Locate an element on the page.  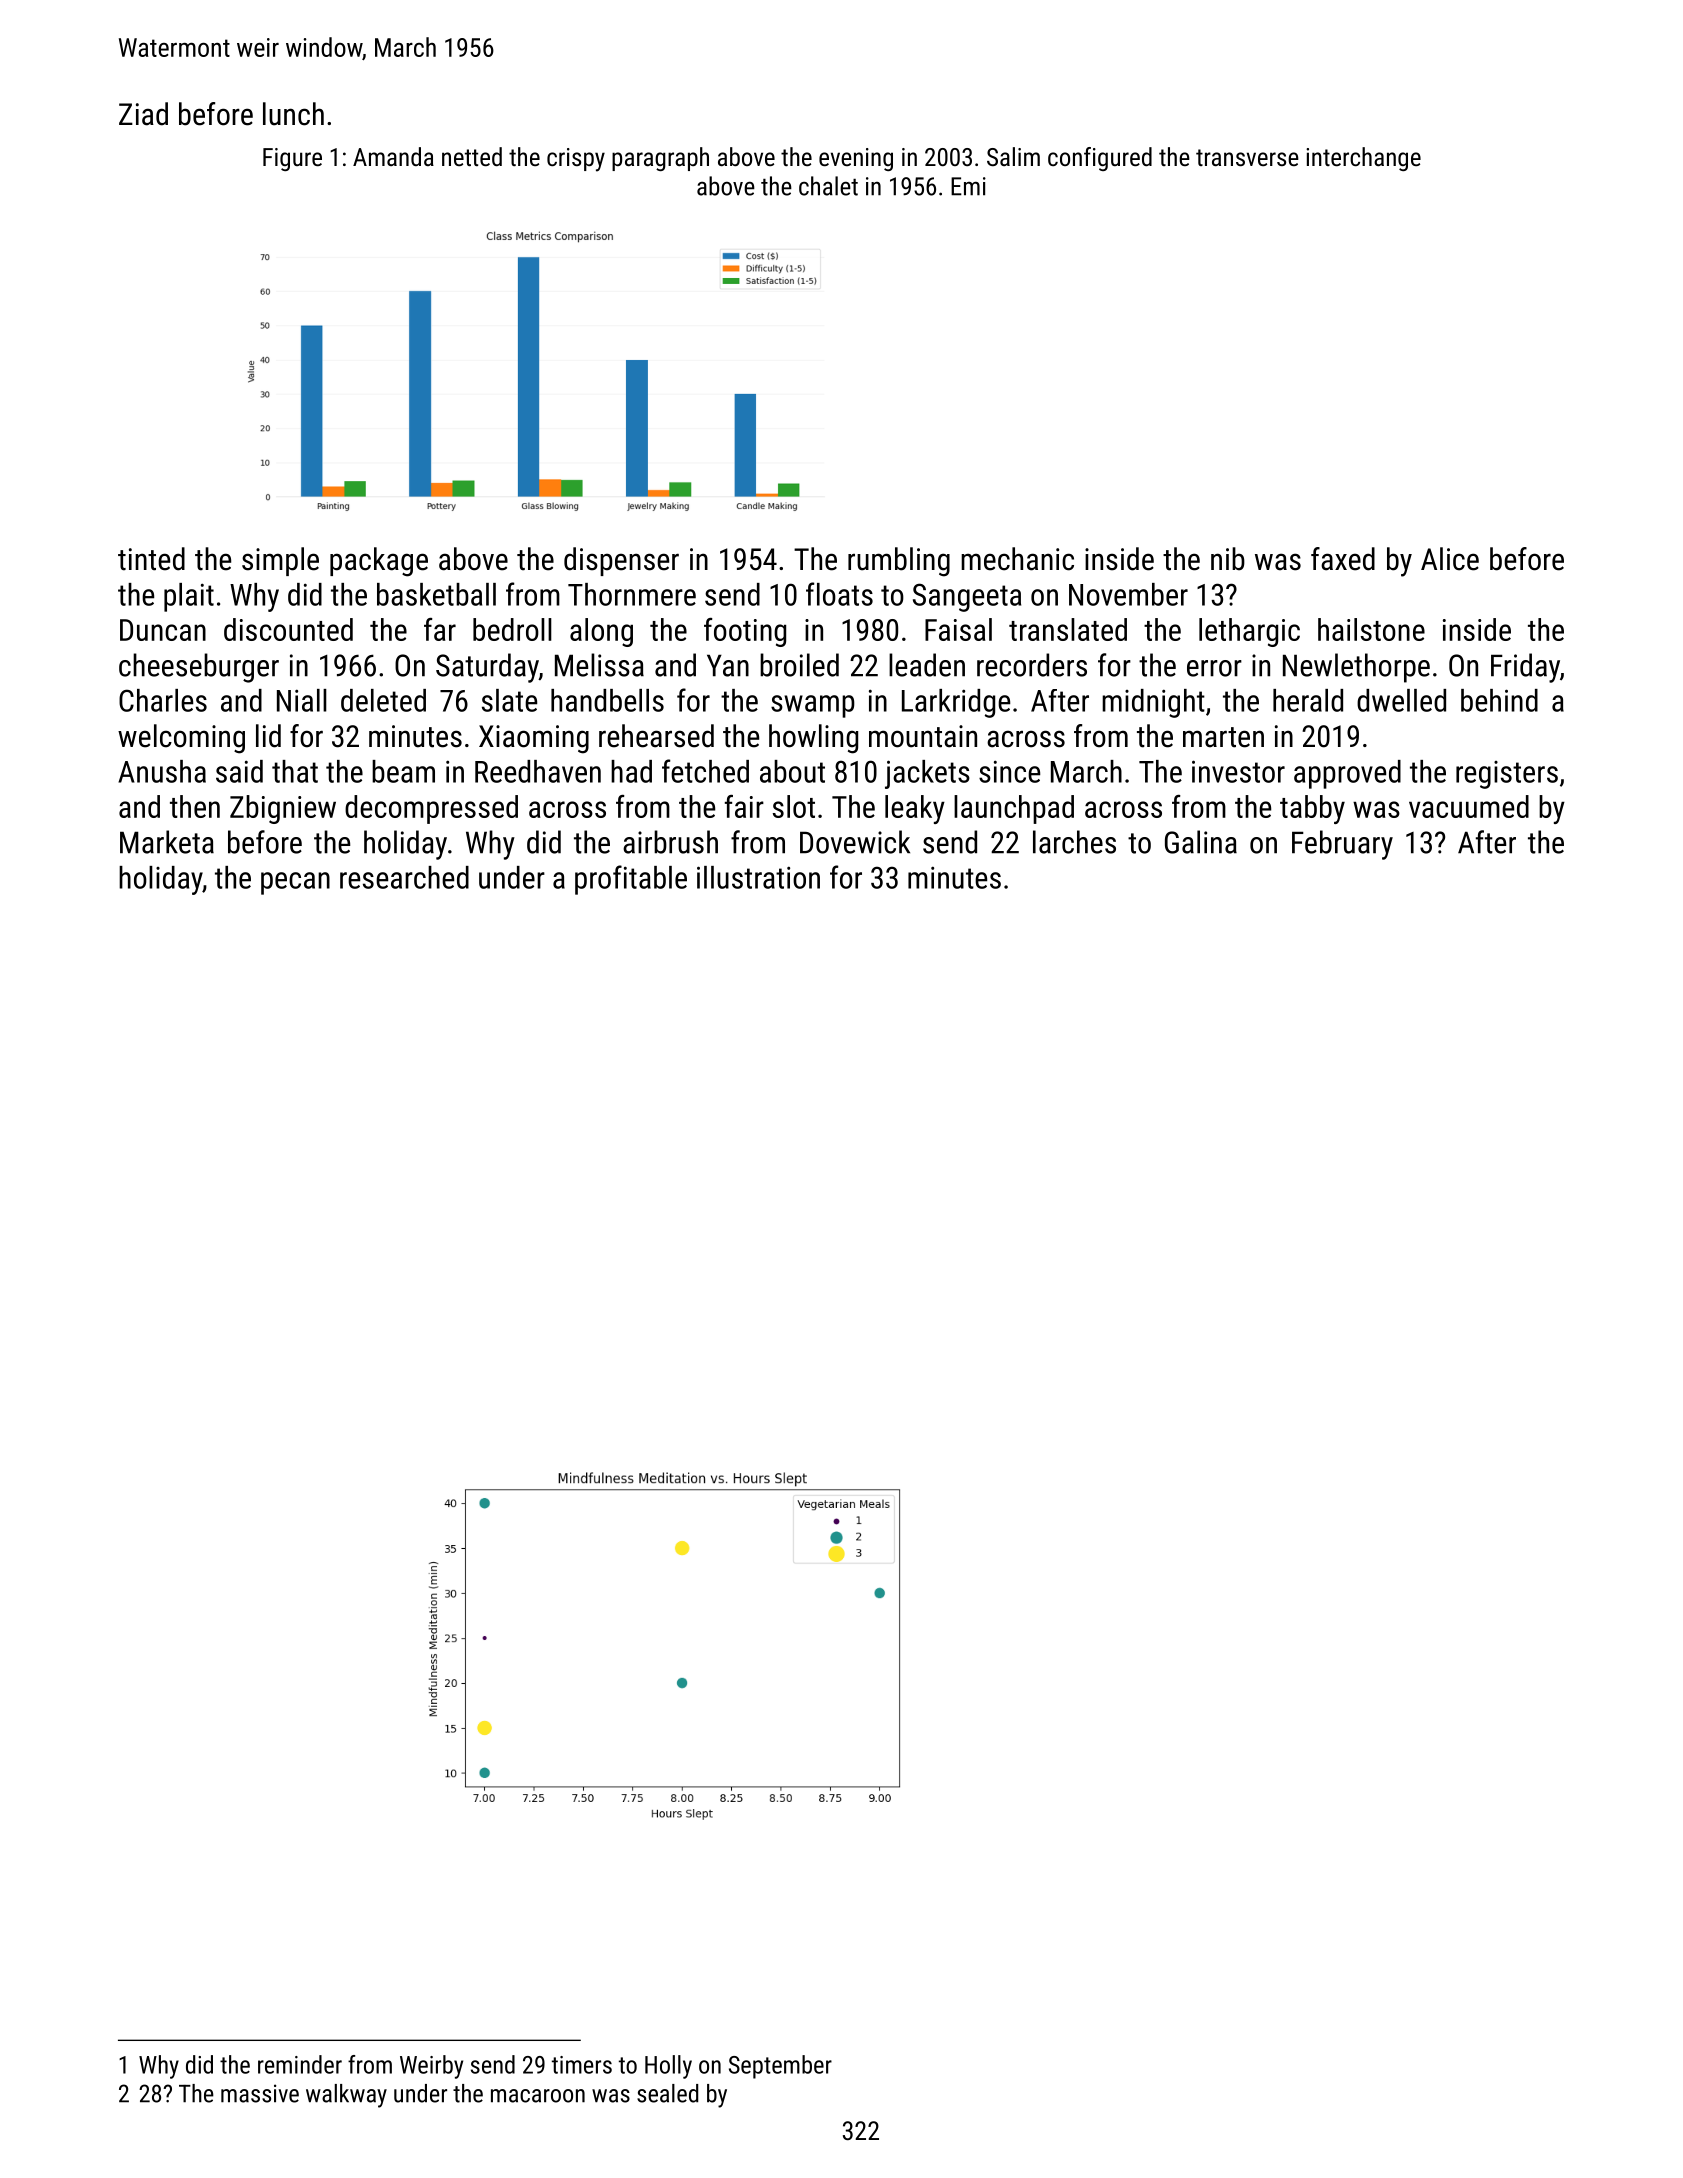
Holly is located at coordinates (668, 2067).
